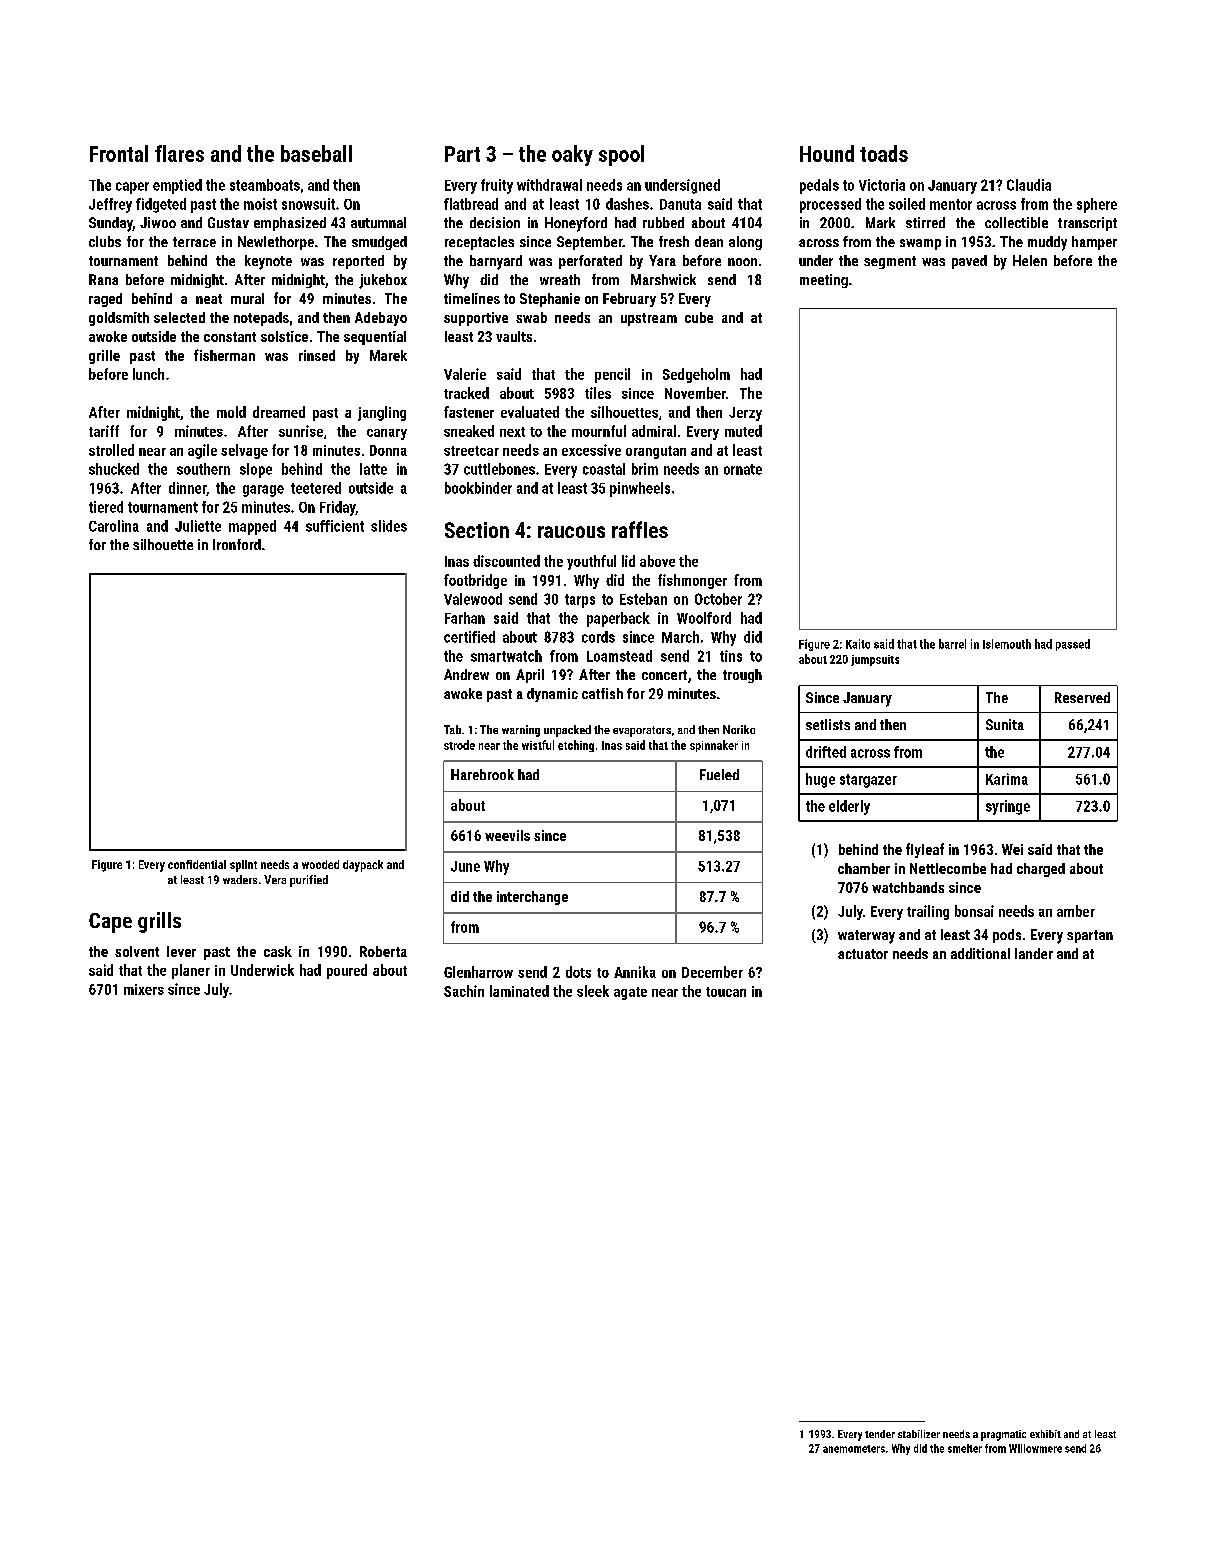 Image resolution: width=1206 pixels, height=1561 pixels. What do you see at coordinates (572, 155) in the screenshot?
I see `oaky` at bounding box center [572, 155].
